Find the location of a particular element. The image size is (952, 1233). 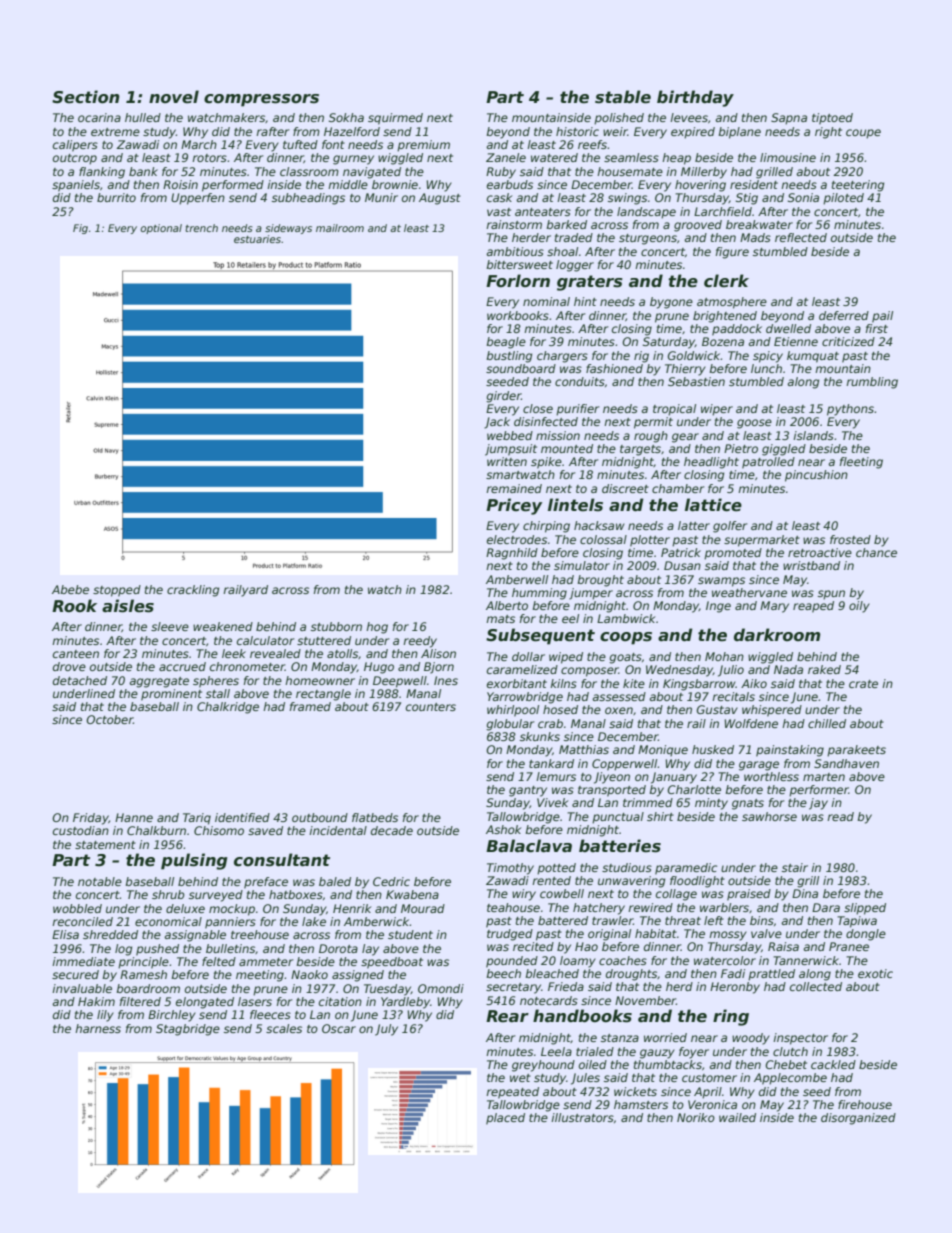

goats is located at coordinates (625, 658).
